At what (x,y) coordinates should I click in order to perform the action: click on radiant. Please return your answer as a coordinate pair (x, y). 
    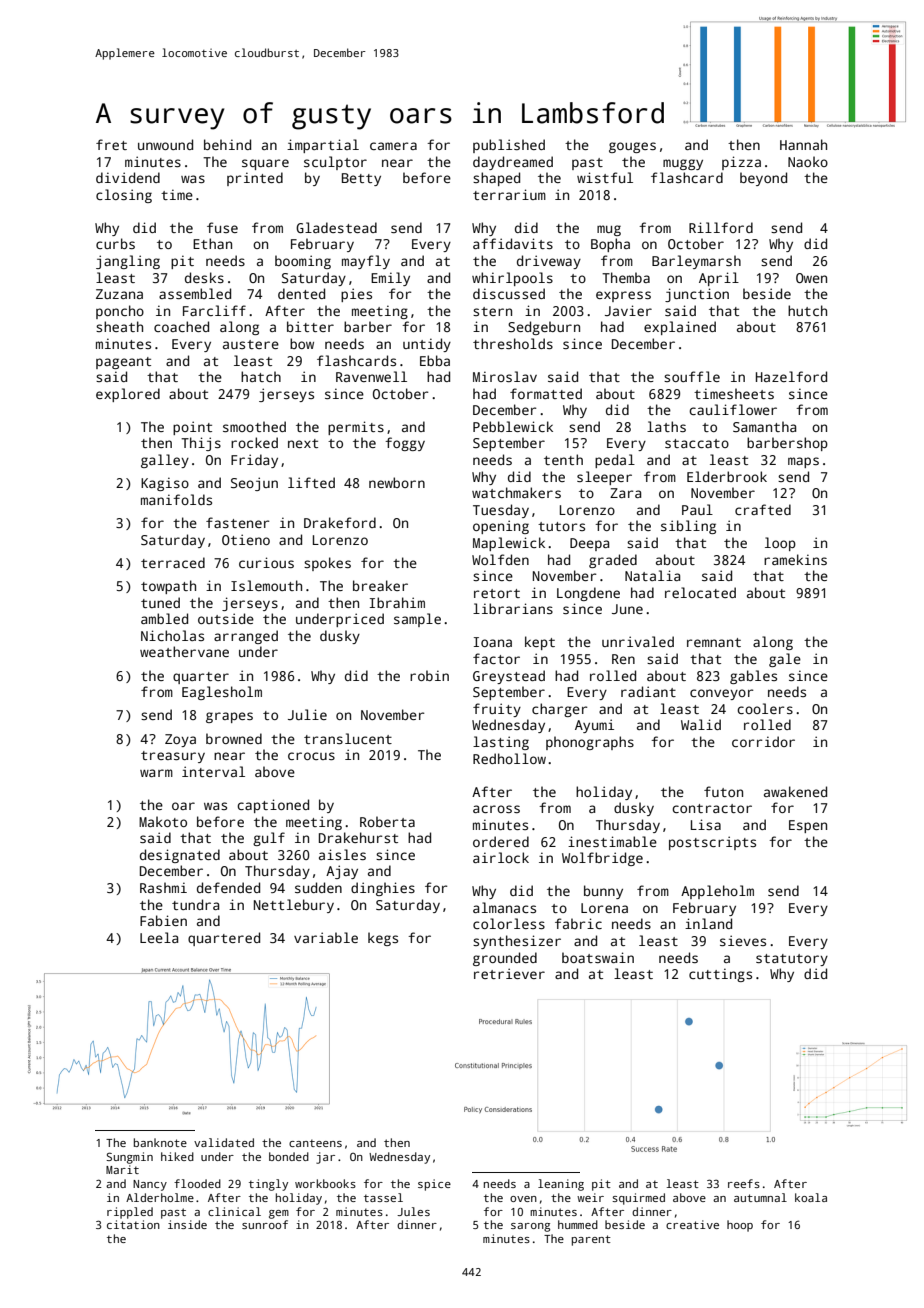
    Looking at the image, I should click on (648, 691).
